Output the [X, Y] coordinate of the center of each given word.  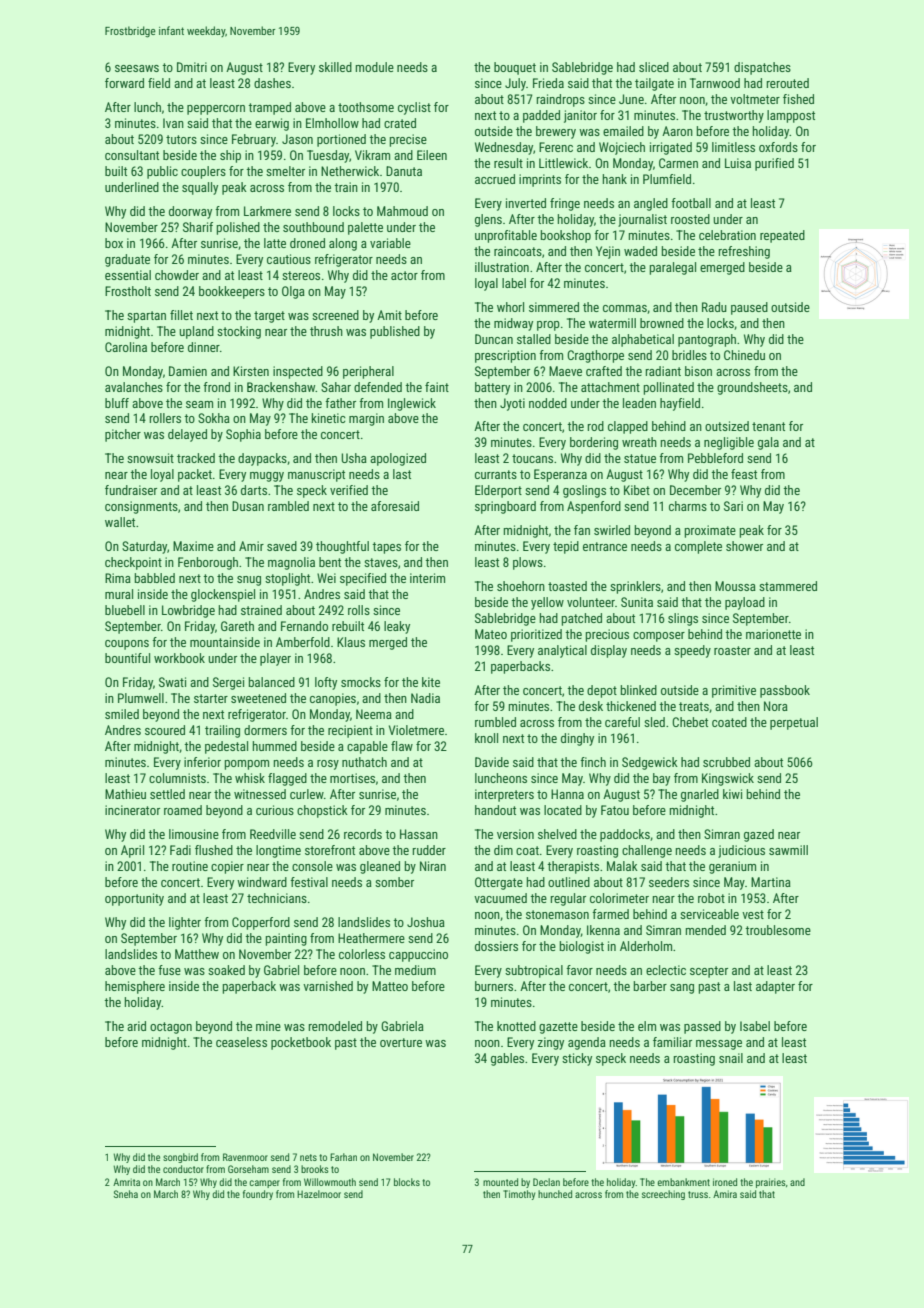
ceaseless [241, 1042]
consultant [132, 155]
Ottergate [499, 883]
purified [774, 164]
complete [698, 547]
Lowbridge [188, 611]
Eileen [432, 155]
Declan [546, 1182]
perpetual [794, 723]
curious [275, 810]
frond [216, 387]
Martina [771, 882]
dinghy [577, 739]
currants [496, 474]
